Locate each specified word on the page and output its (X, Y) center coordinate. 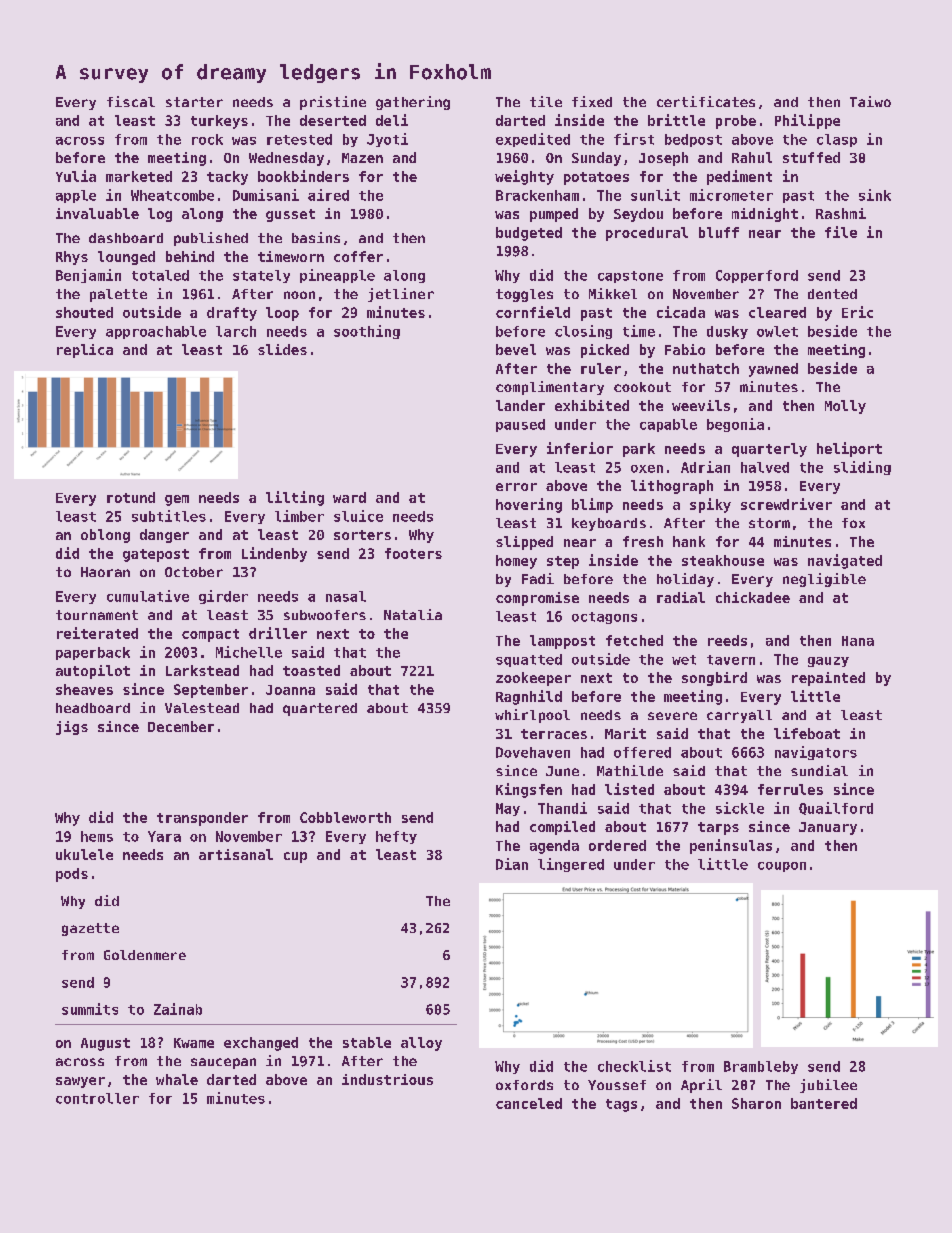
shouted (84, 312)
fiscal (131, 101)
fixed (592, 101)
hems (97, 836)
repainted (828, 679)
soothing (367, 332)
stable (367, 1042)
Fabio (685, 349)
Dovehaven (533, 752)
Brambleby (761, 1067)
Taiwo (870, 101)
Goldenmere (145, 955)
